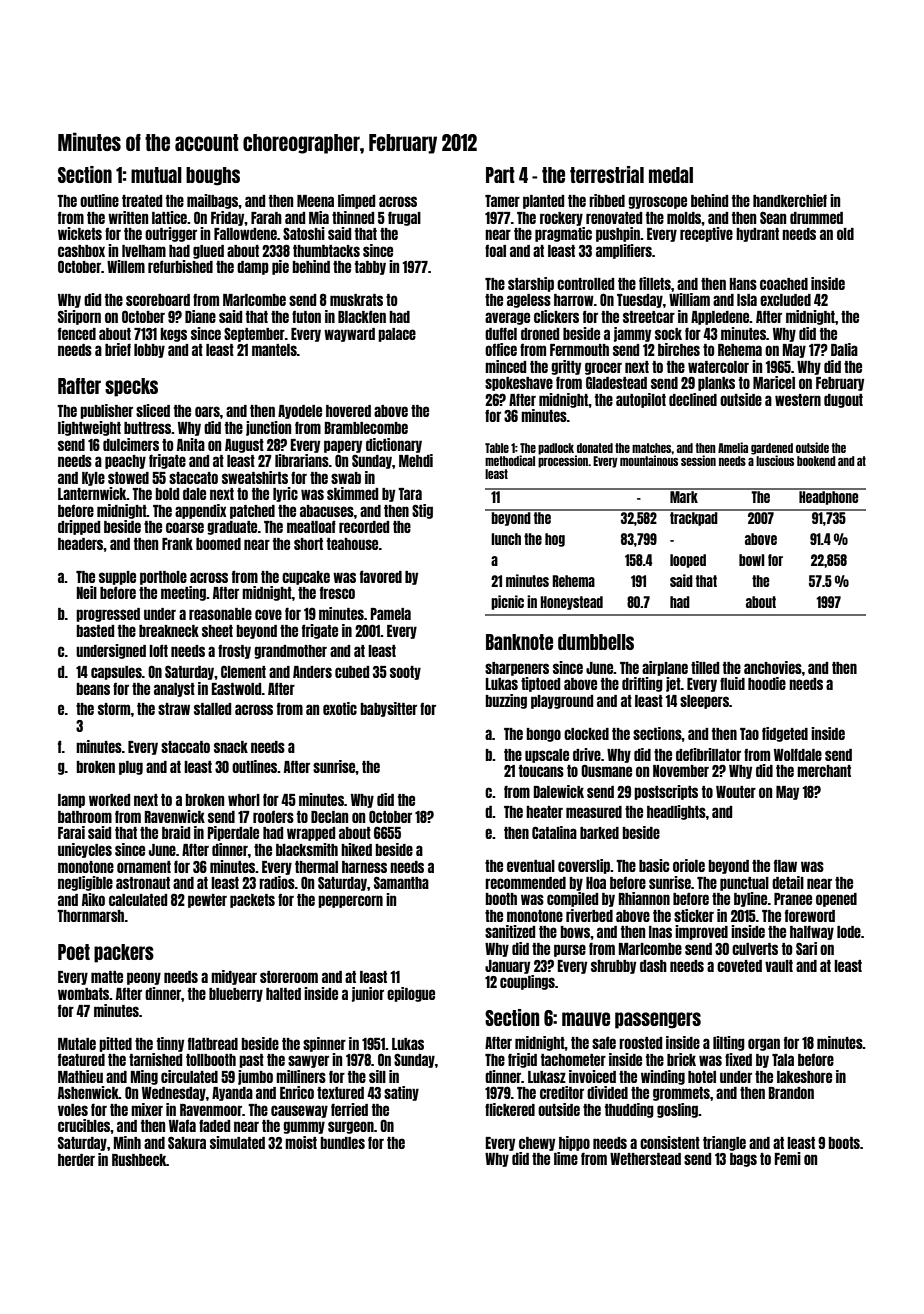  Describe the element at coordinates (679, 349) in the image. I see `birches` at that location.
